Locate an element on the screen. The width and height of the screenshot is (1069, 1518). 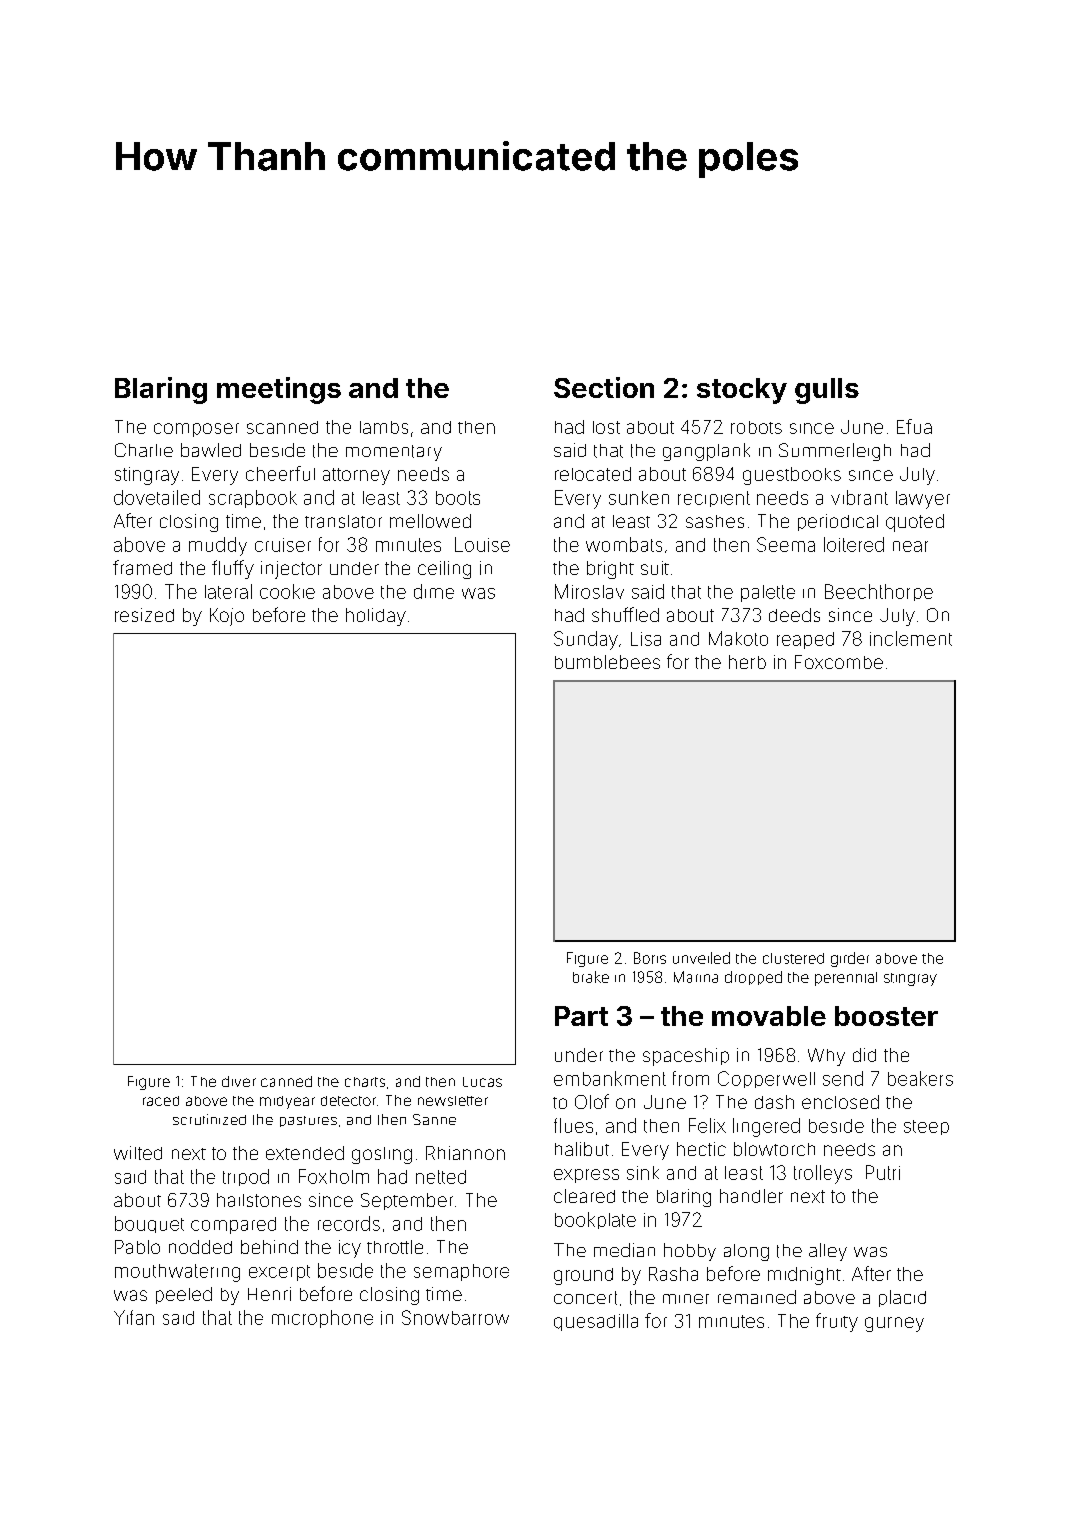
clustered is located at coordinates (793, 958).
